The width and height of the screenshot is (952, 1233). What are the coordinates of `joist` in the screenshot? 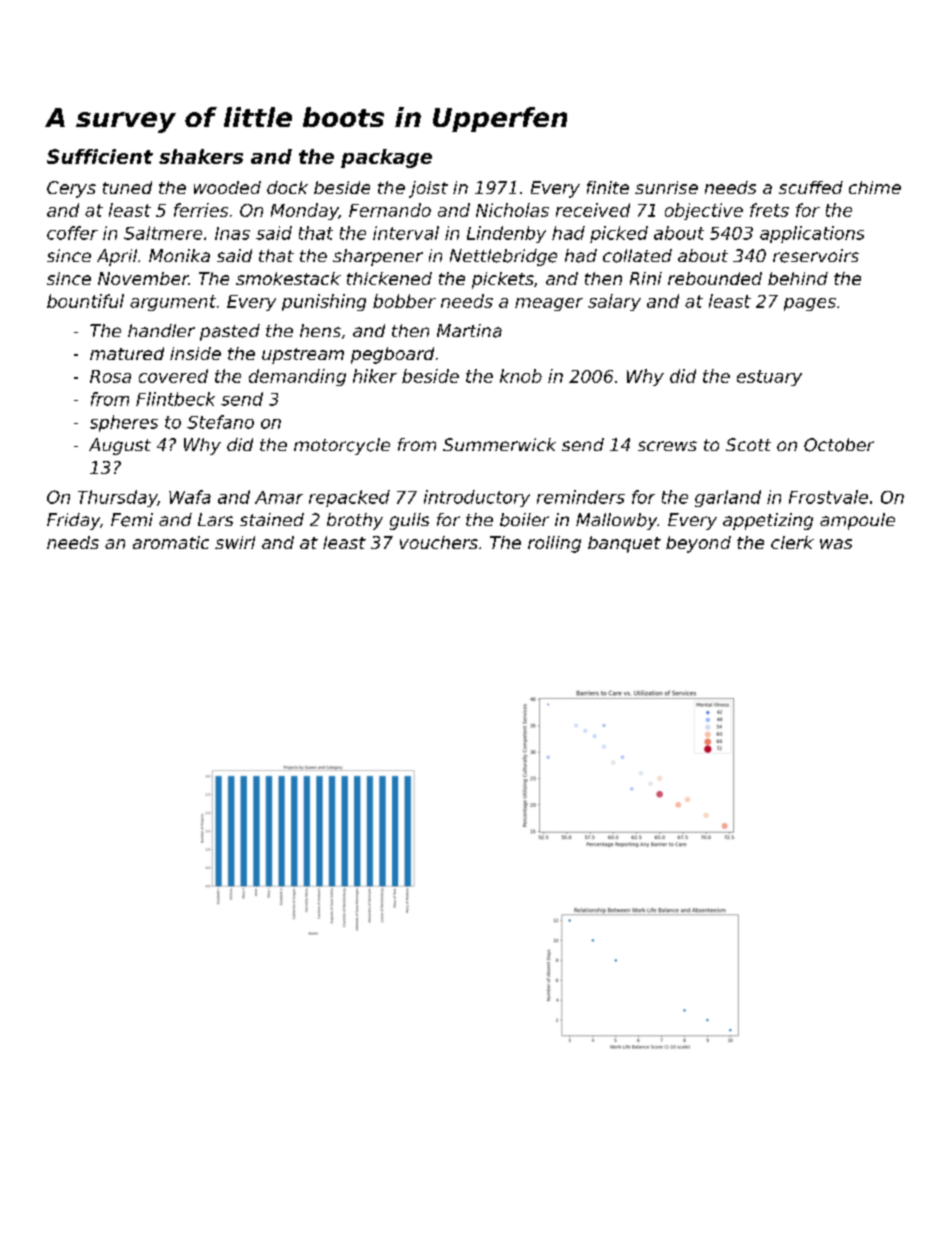 It's located at (428, 189).
